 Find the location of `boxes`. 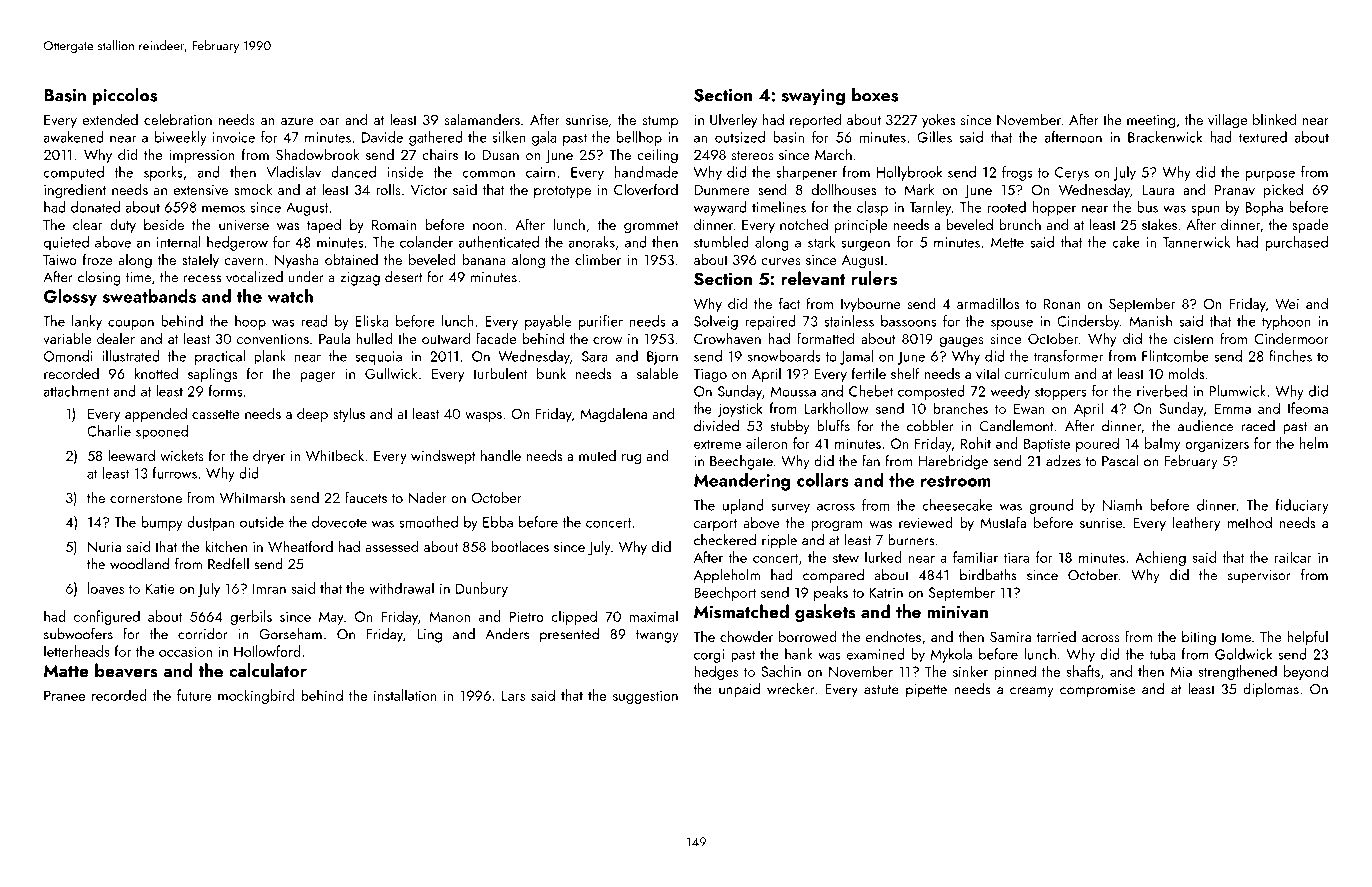

boxes is located at coordinates (875, 94).
